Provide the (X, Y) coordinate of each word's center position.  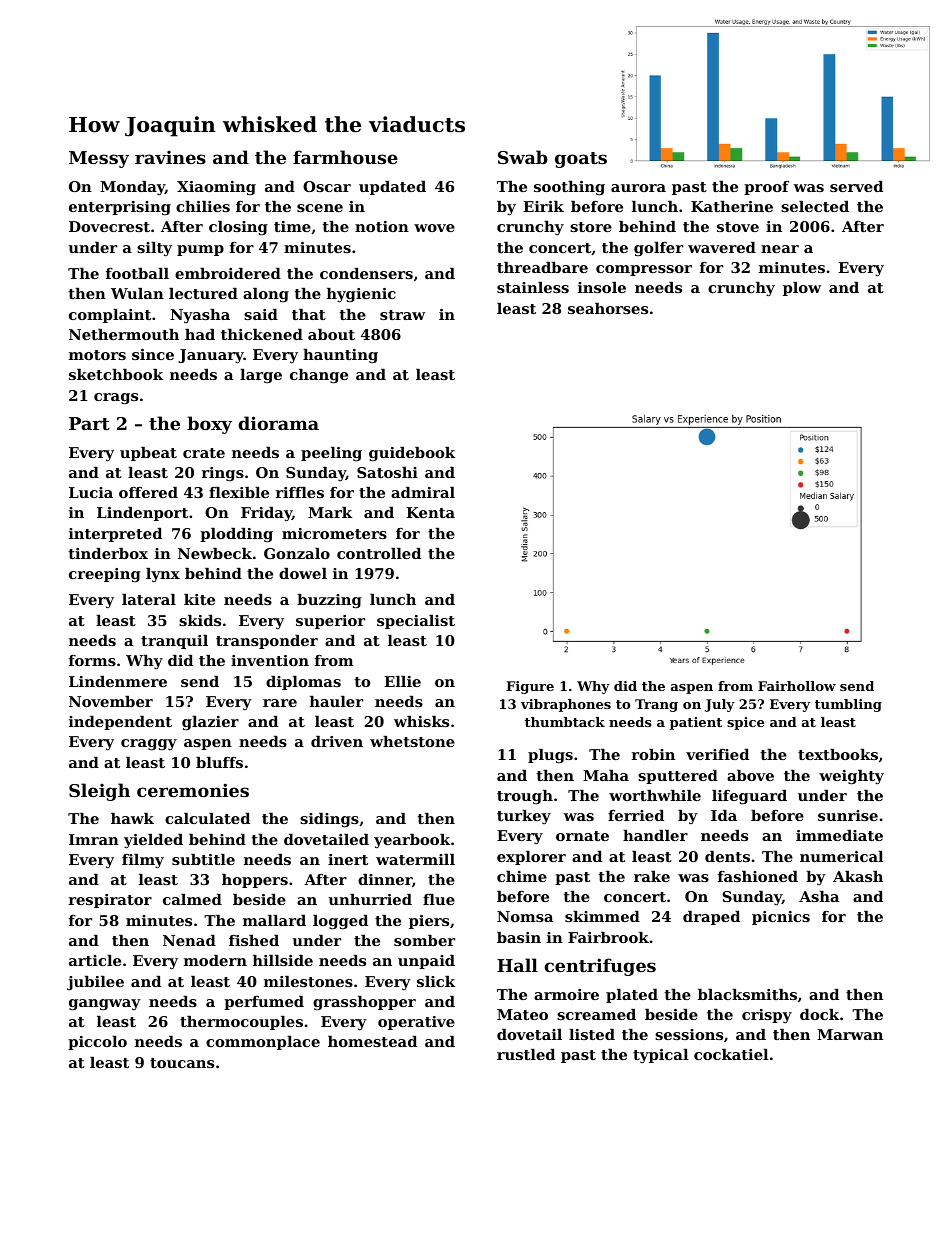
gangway (105, 1005)
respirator (110, 901)
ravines (170, 157)
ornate (582, 836)
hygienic (361, 295)
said (261, 314)
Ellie (402, 681)
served (856, 186)
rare (280, 703)
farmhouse (345, 157)
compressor (644, 270)
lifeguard (749, 797)
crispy (767, 1016)
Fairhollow (797, 686)
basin (519, 937)
